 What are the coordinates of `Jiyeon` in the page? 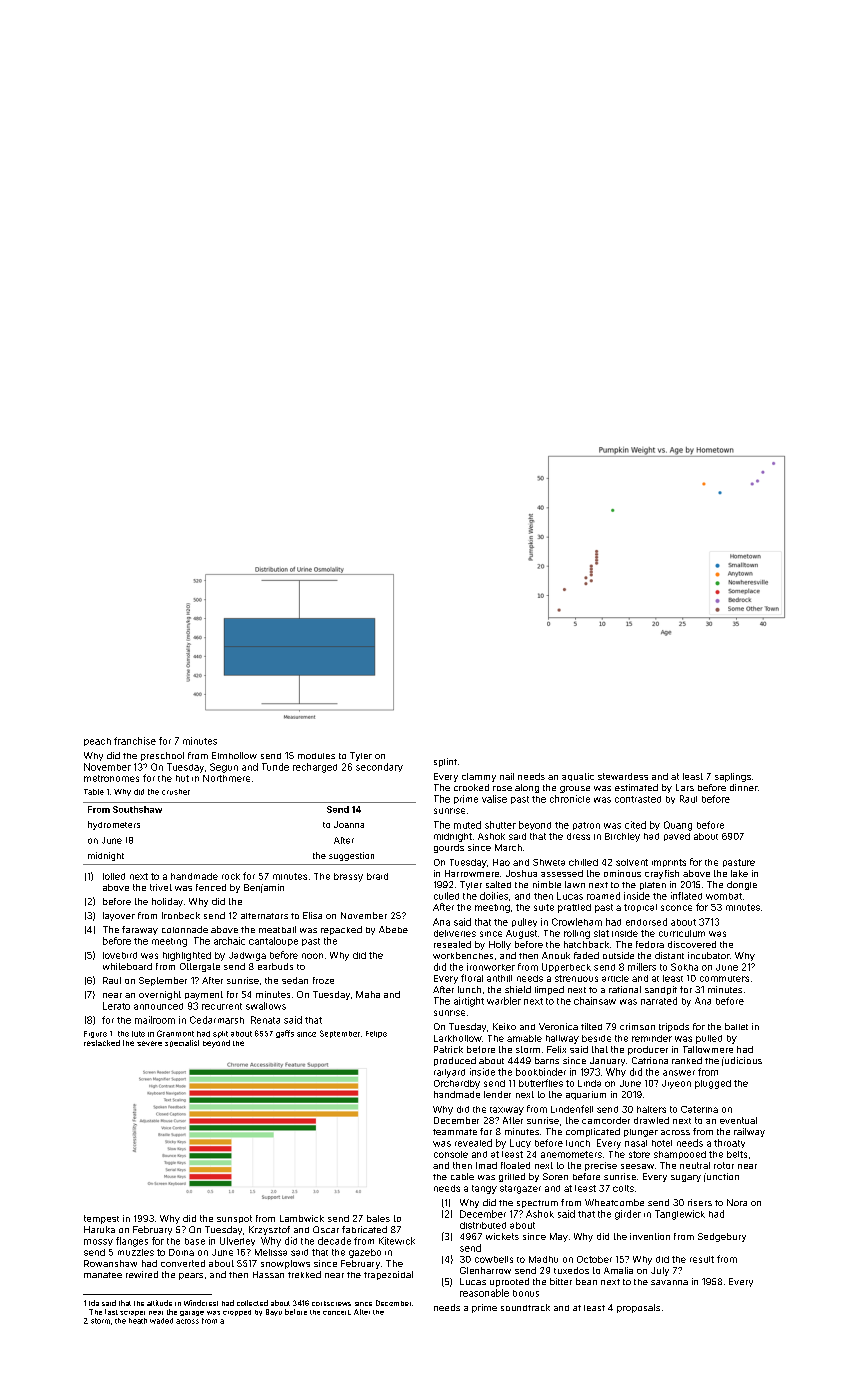 It's located at (676, 1084).
